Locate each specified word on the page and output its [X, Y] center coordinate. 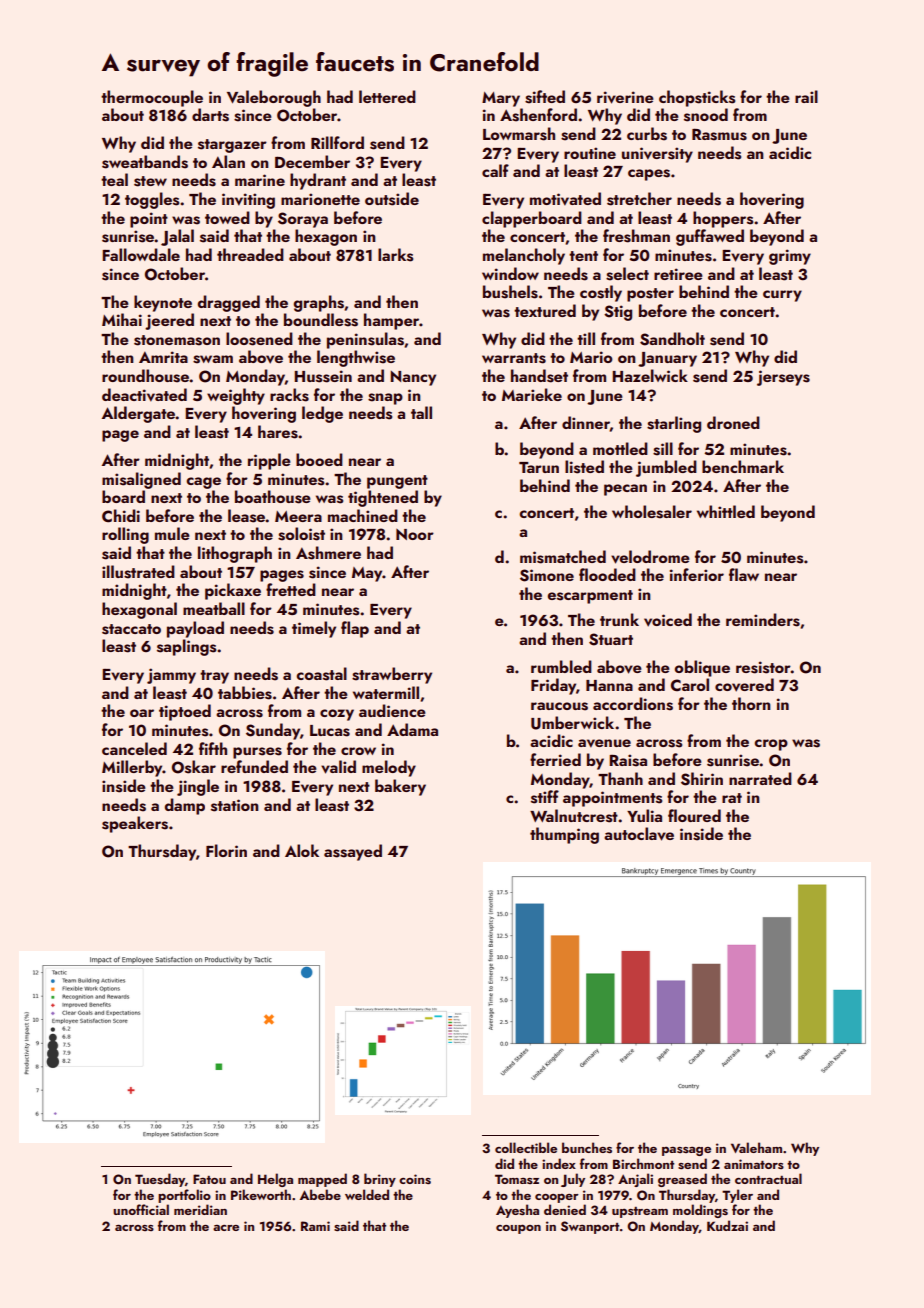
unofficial [141, 1209]
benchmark [743, 466]
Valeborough [274, 98]
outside [392, 199]
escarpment [590, 597]
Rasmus [719, 134]
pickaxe [233, 591]
